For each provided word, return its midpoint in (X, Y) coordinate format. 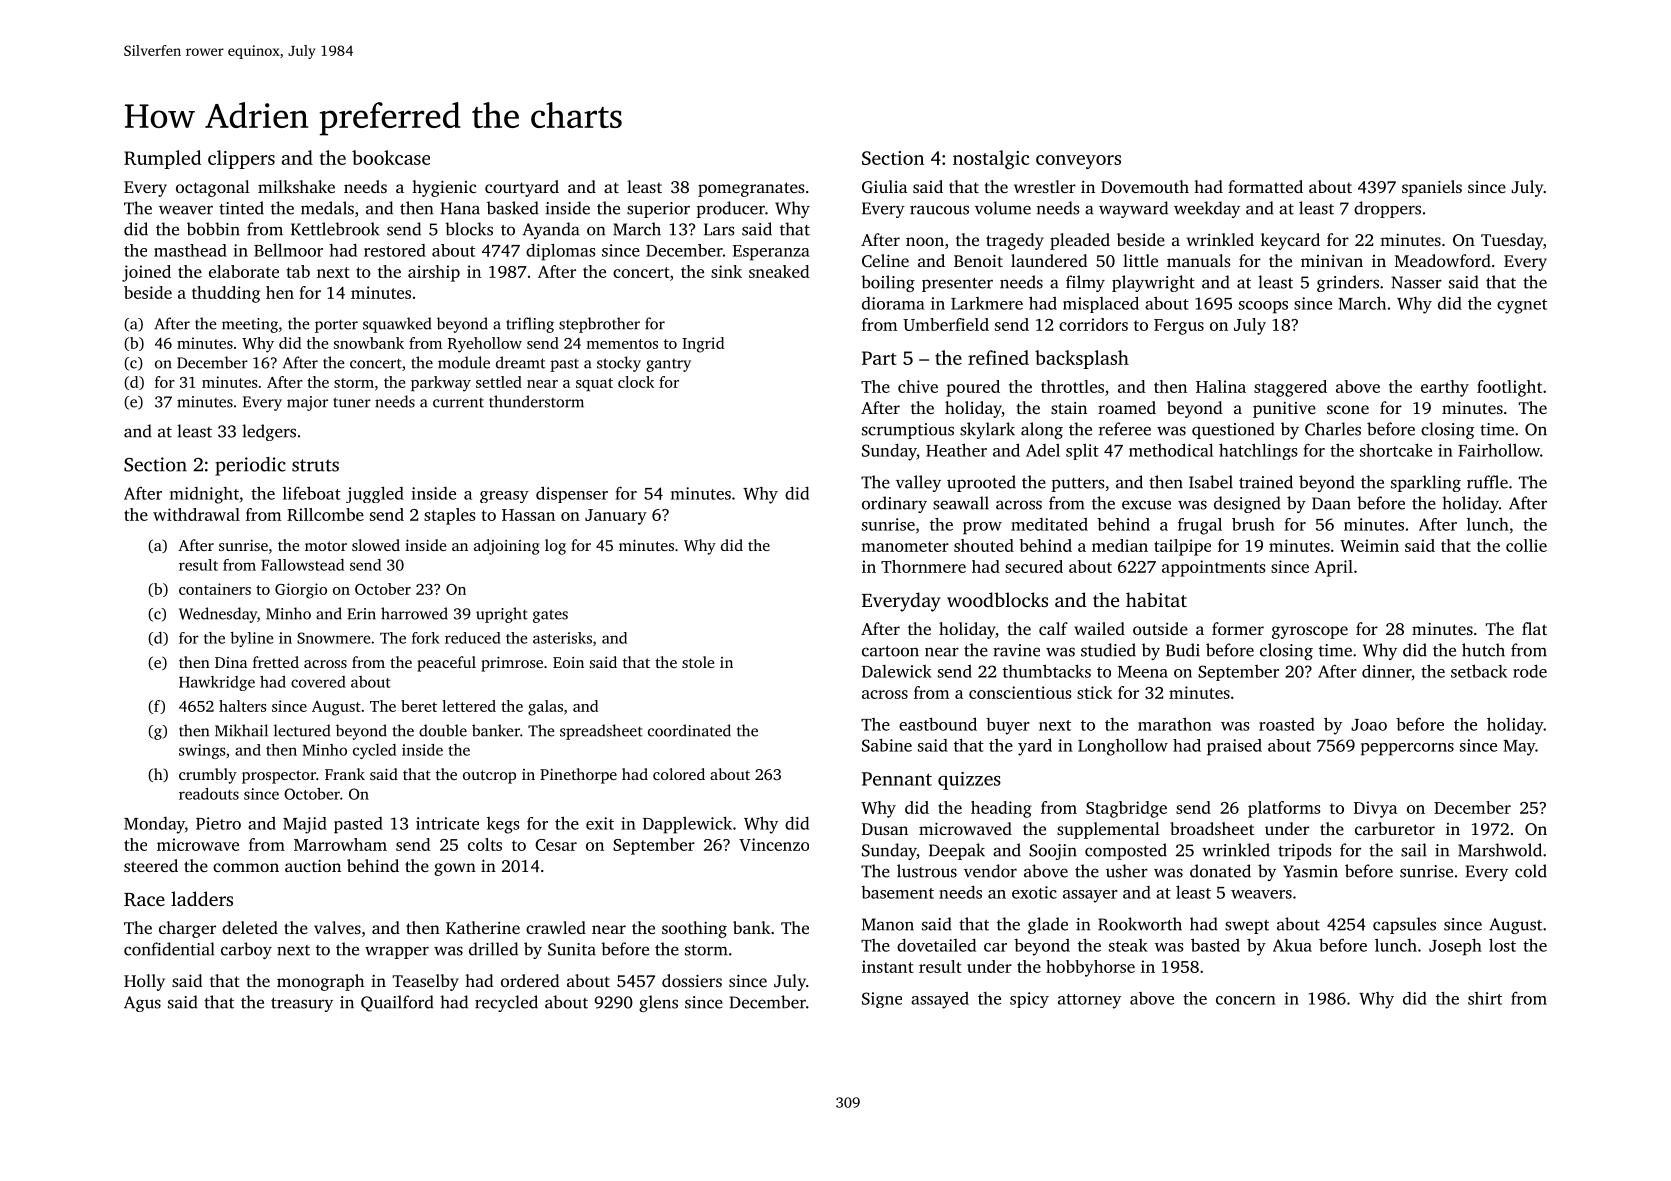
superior (658, 210)
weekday (1207, 209)
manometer (905, 546)
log (555, 547)
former (1238, 628)
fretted (276, 662)
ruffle (1487, 482)
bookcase (391, 157)
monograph (320, 982)
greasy (504, 497)
